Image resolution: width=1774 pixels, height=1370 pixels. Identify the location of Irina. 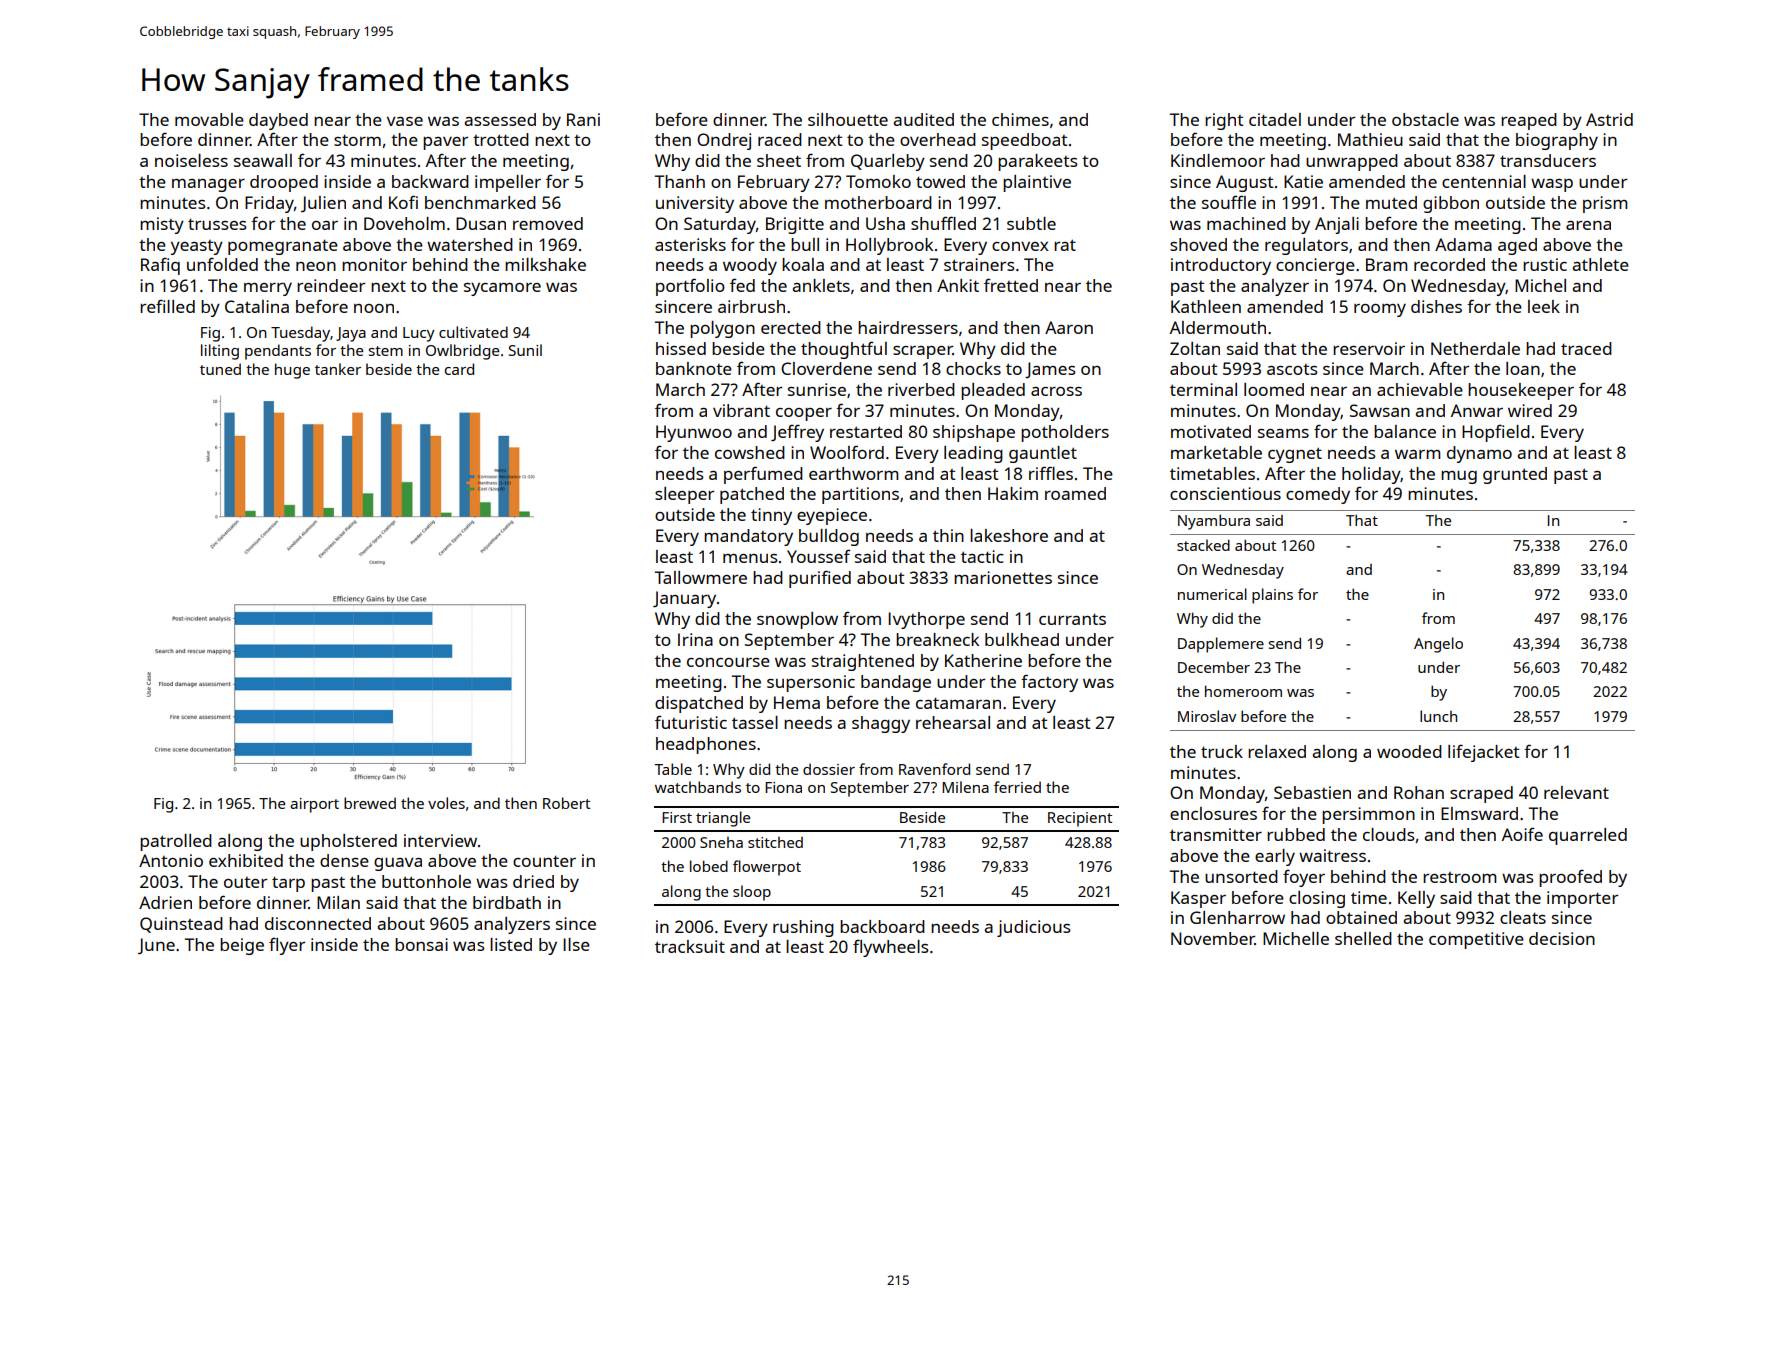
(695, 639).
